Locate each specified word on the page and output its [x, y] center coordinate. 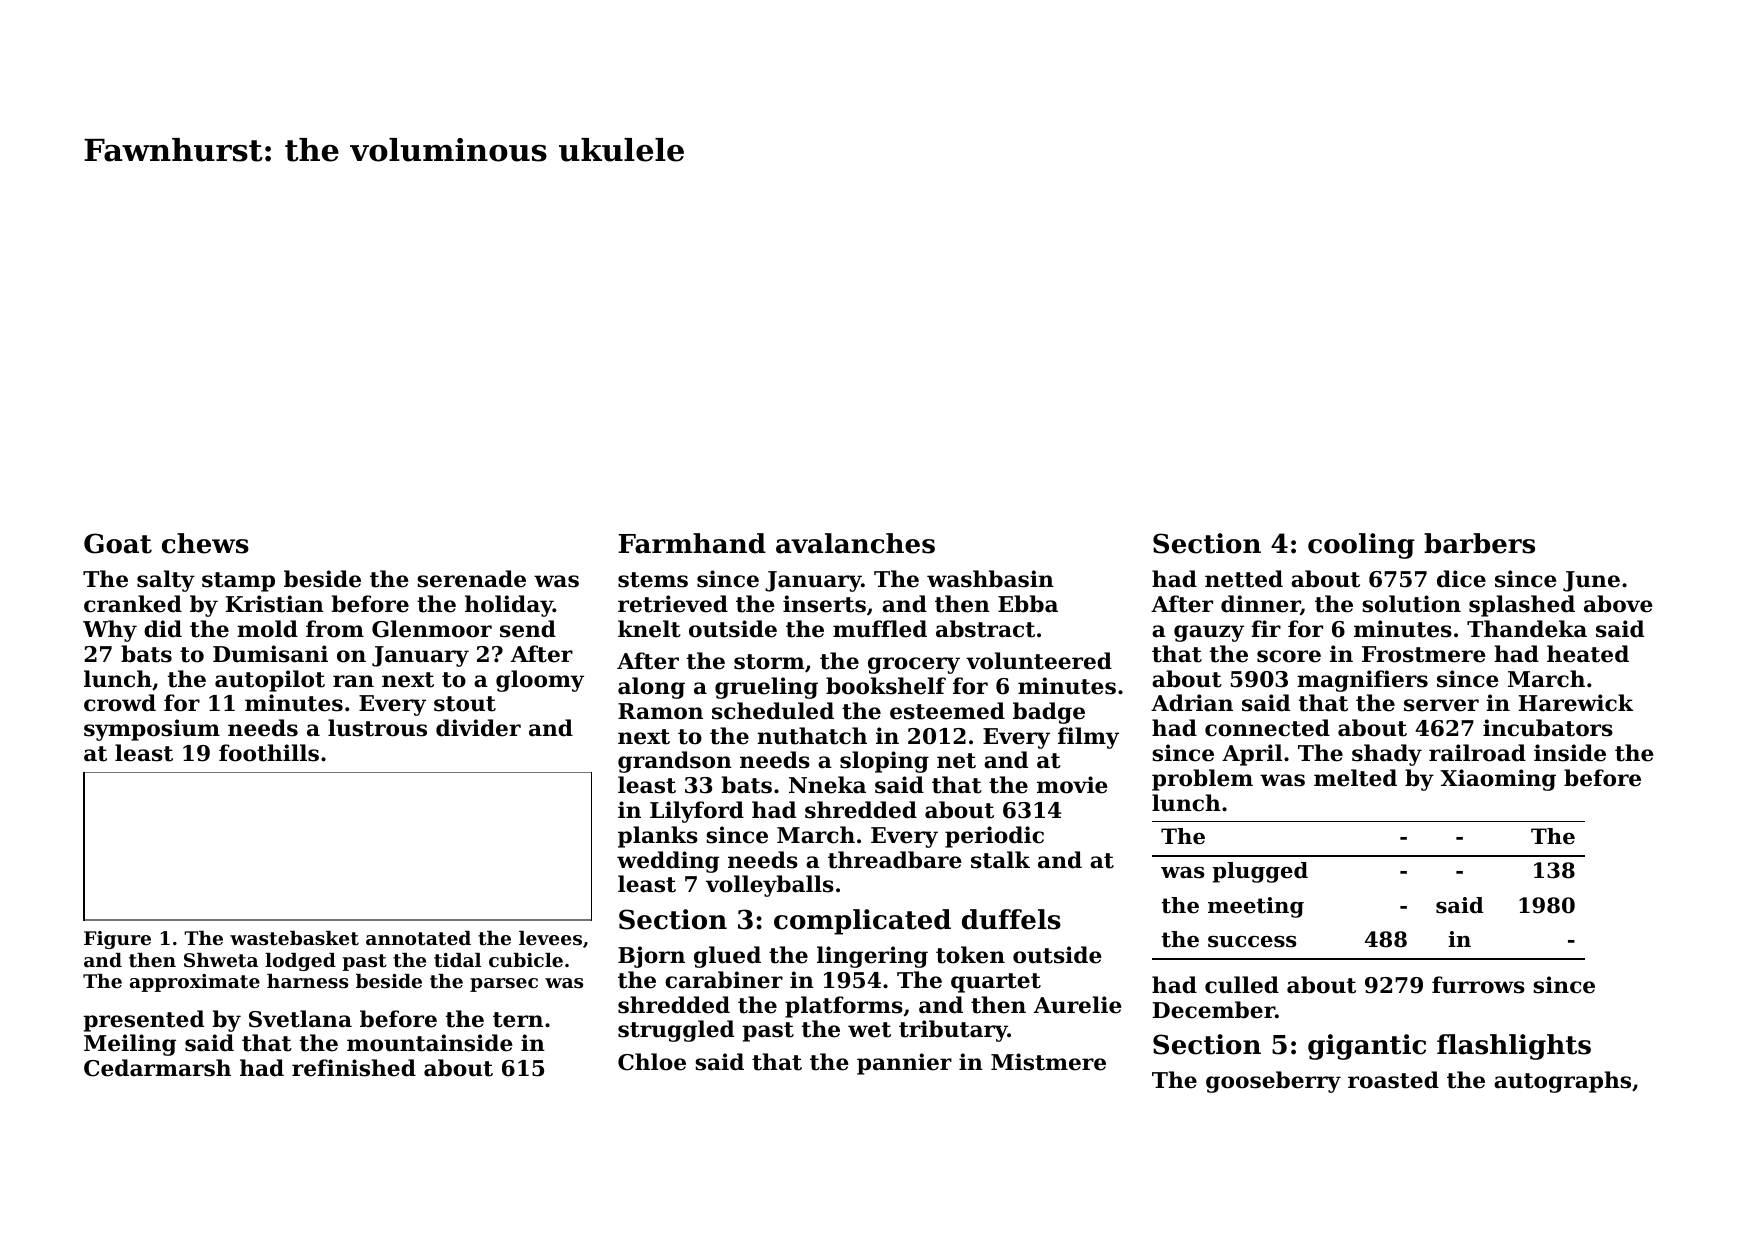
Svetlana [300, 1019]
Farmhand [692, 543]
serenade [471, 579]
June [1591, 581]
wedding [668, 862]
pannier [904, 1064]
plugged [1260, 872]
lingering [872, 957]
